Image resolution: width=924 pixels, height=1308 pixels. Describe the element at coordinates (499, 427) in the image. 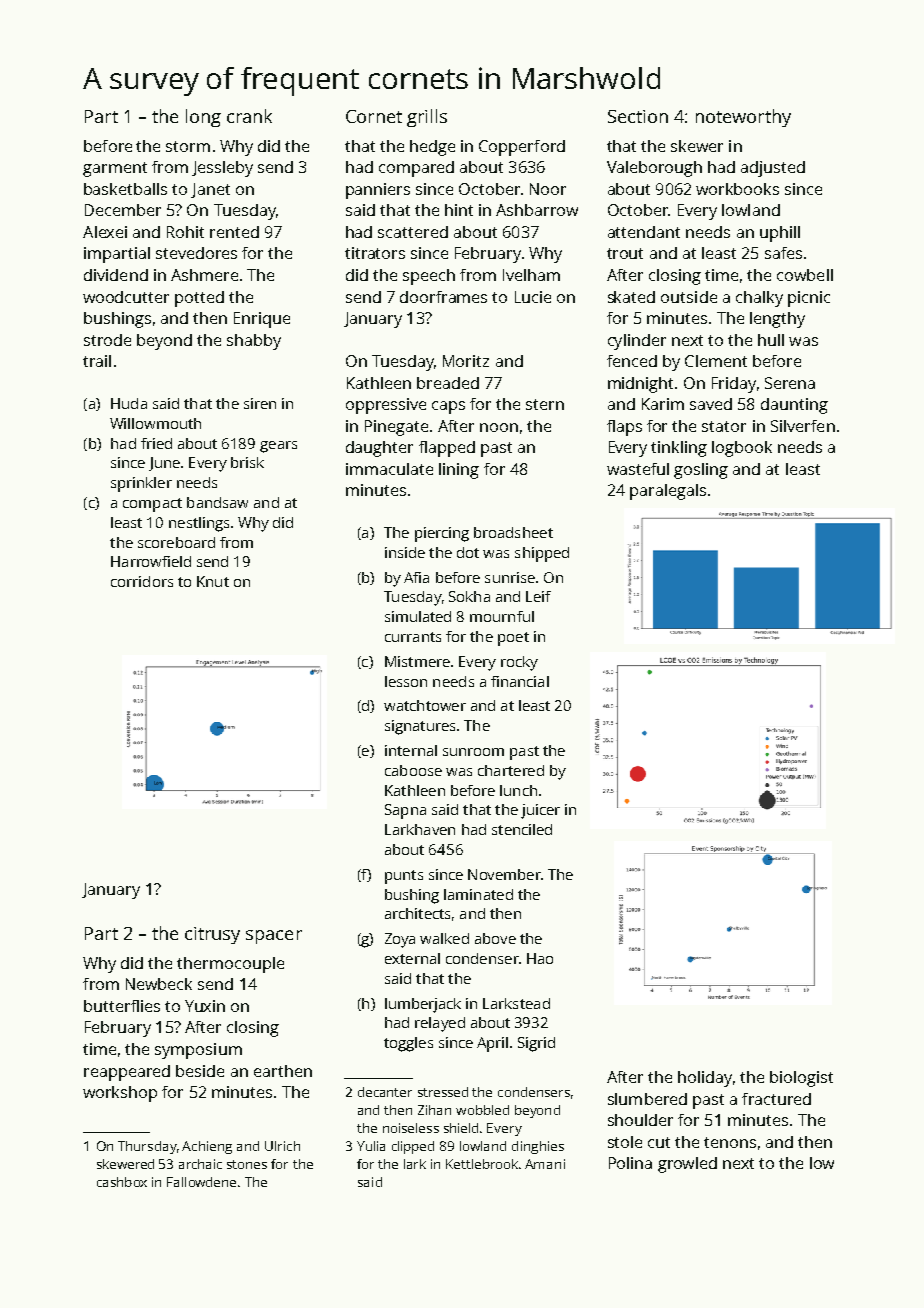

I see `noon` at that location.
